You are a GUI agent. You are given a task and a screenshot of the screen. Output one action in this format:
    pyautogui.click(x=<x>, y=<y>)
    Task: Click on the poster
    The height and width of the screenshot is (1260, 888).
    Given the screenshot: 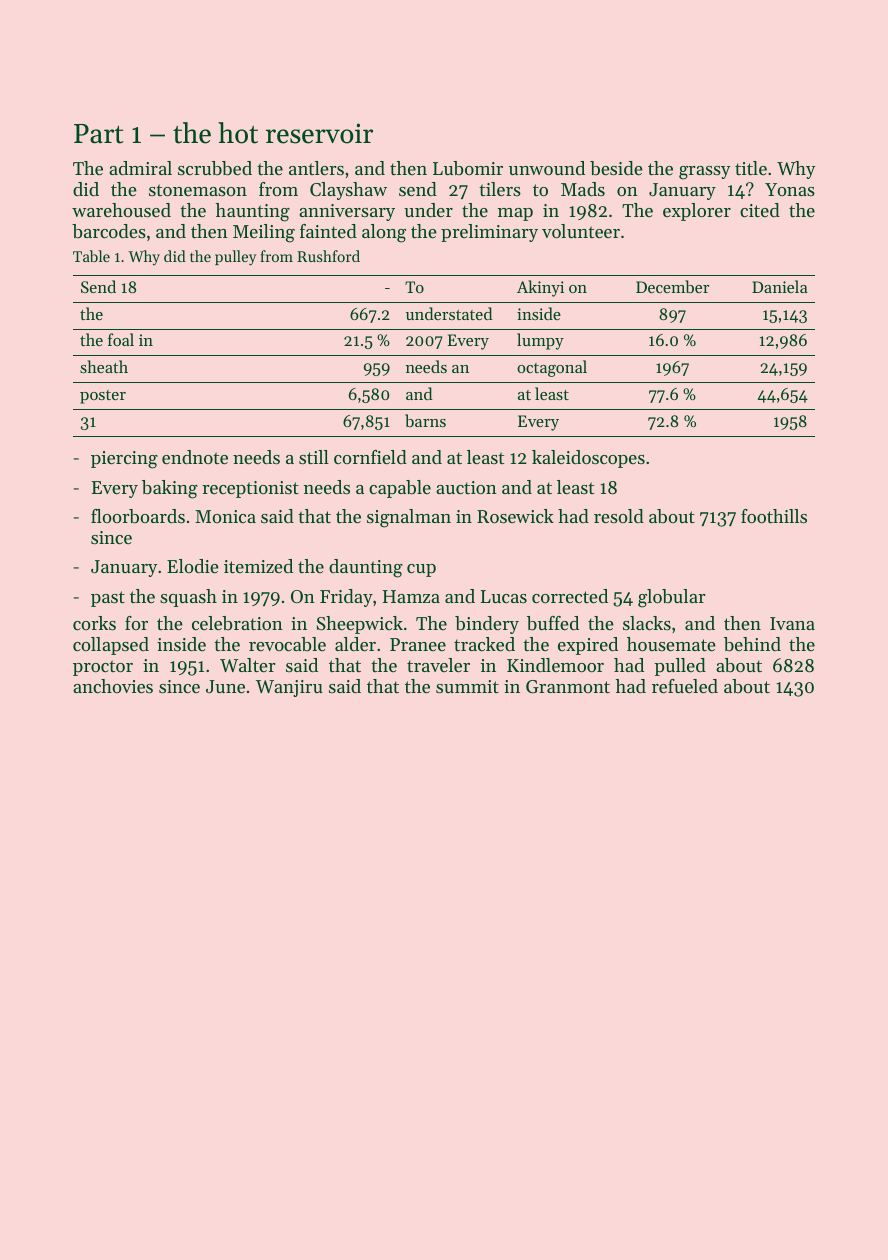 What is the action you would take?
    pyautogui.click(x=103, y=397)
